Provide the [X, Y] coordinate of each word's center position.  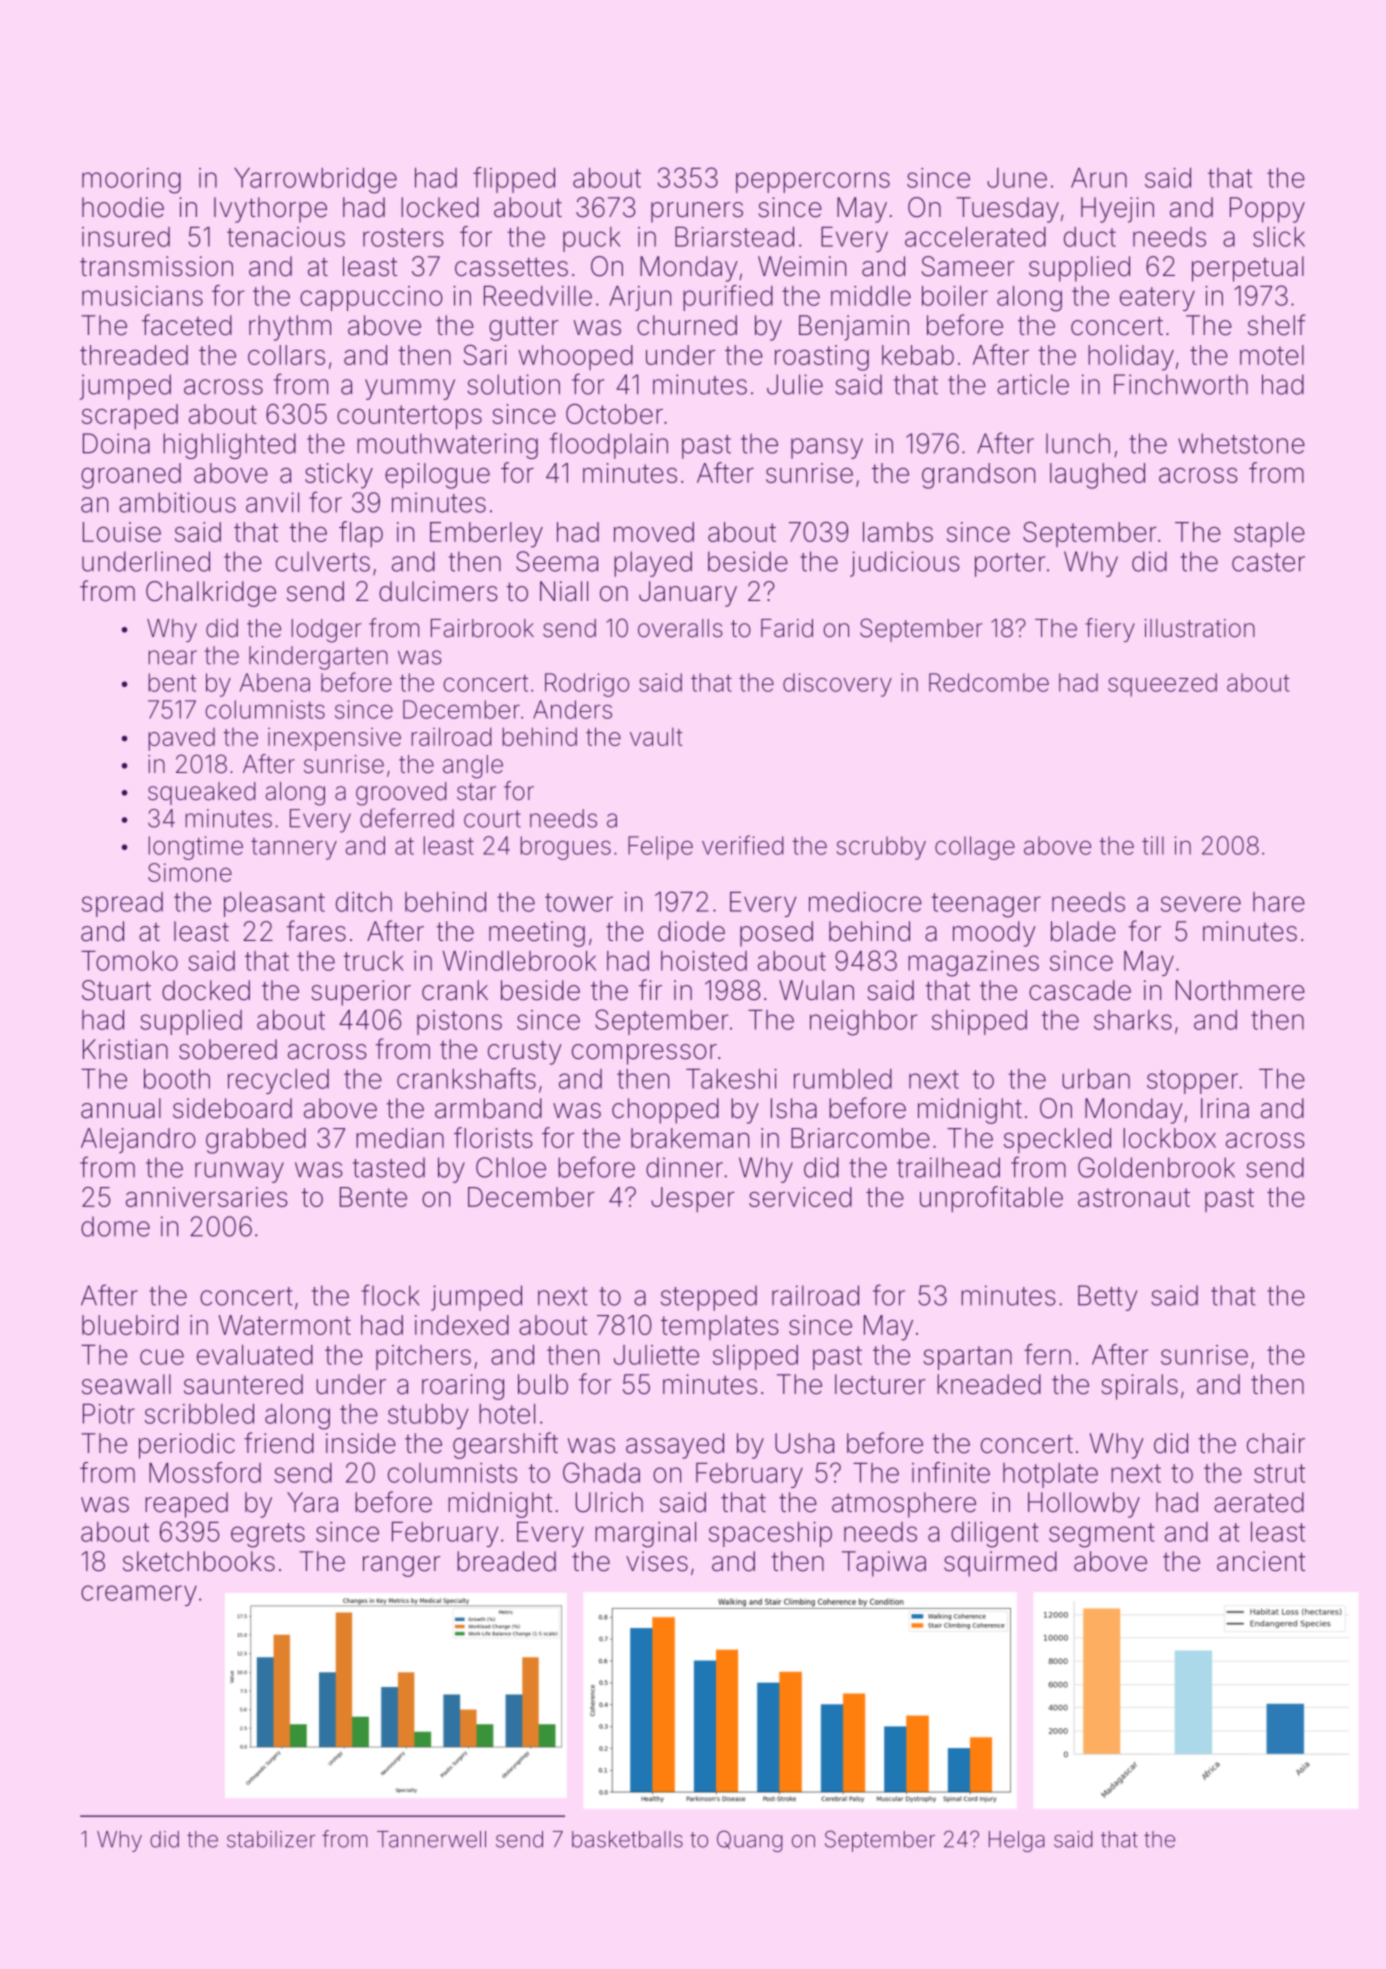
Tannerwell [431, 1839]
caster [1268, 562]
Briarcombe [860, 1138]
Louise [122, 532]
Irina [1225, 1108]
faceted [187, 325]
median [400, 1138]
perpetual [1248, 269]
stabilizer [271, 1839]
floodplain [609, 445]
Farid [787, 628]
